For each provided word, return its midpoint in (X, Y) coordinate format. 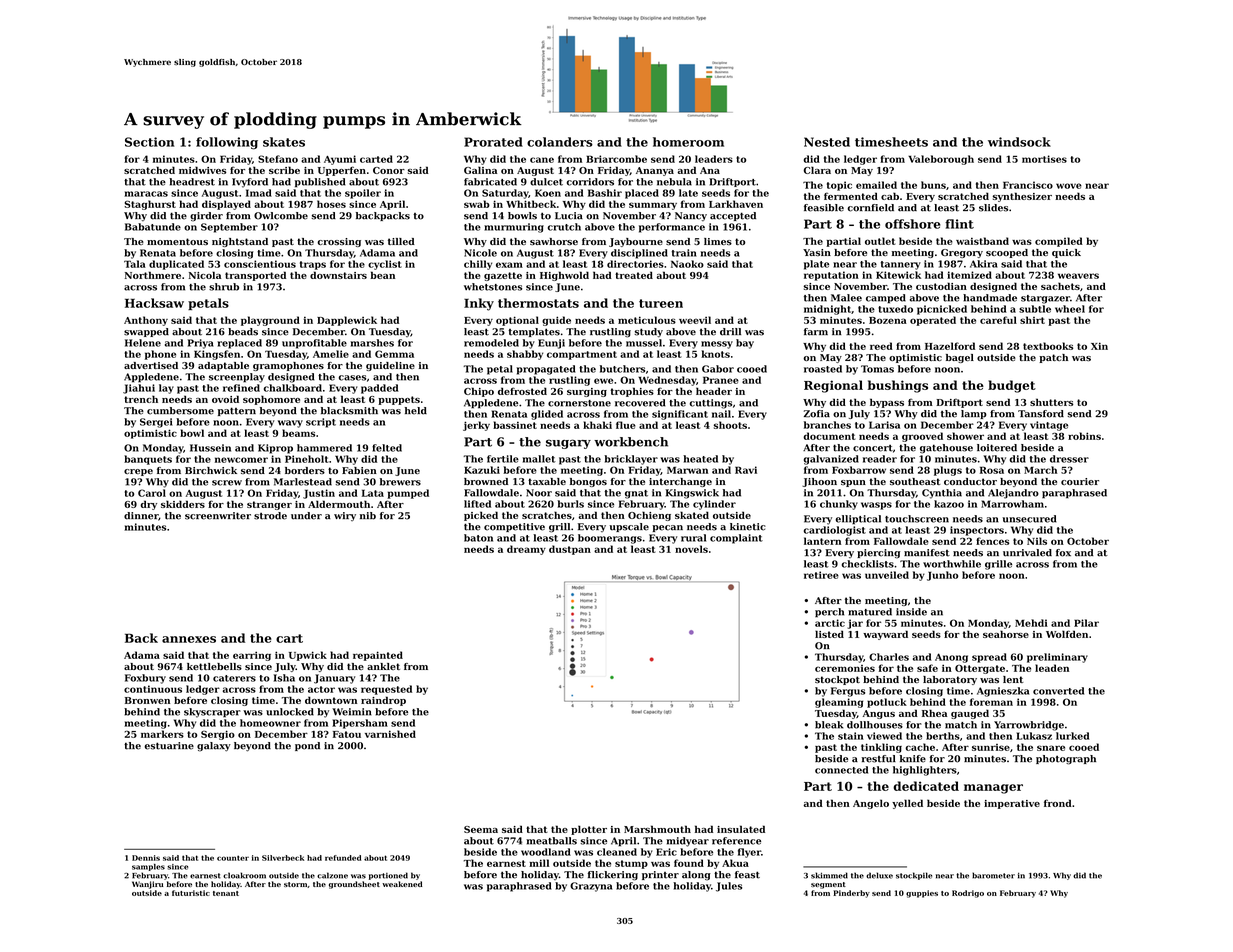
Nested (827, 142)
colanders (560, 142)
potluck (887, 703)
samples (148, 867)
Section (149, 142)
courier (1080, 481)
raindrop (383, 701)
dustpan (570, 550)
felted (387, 448)
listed (829, 634)
